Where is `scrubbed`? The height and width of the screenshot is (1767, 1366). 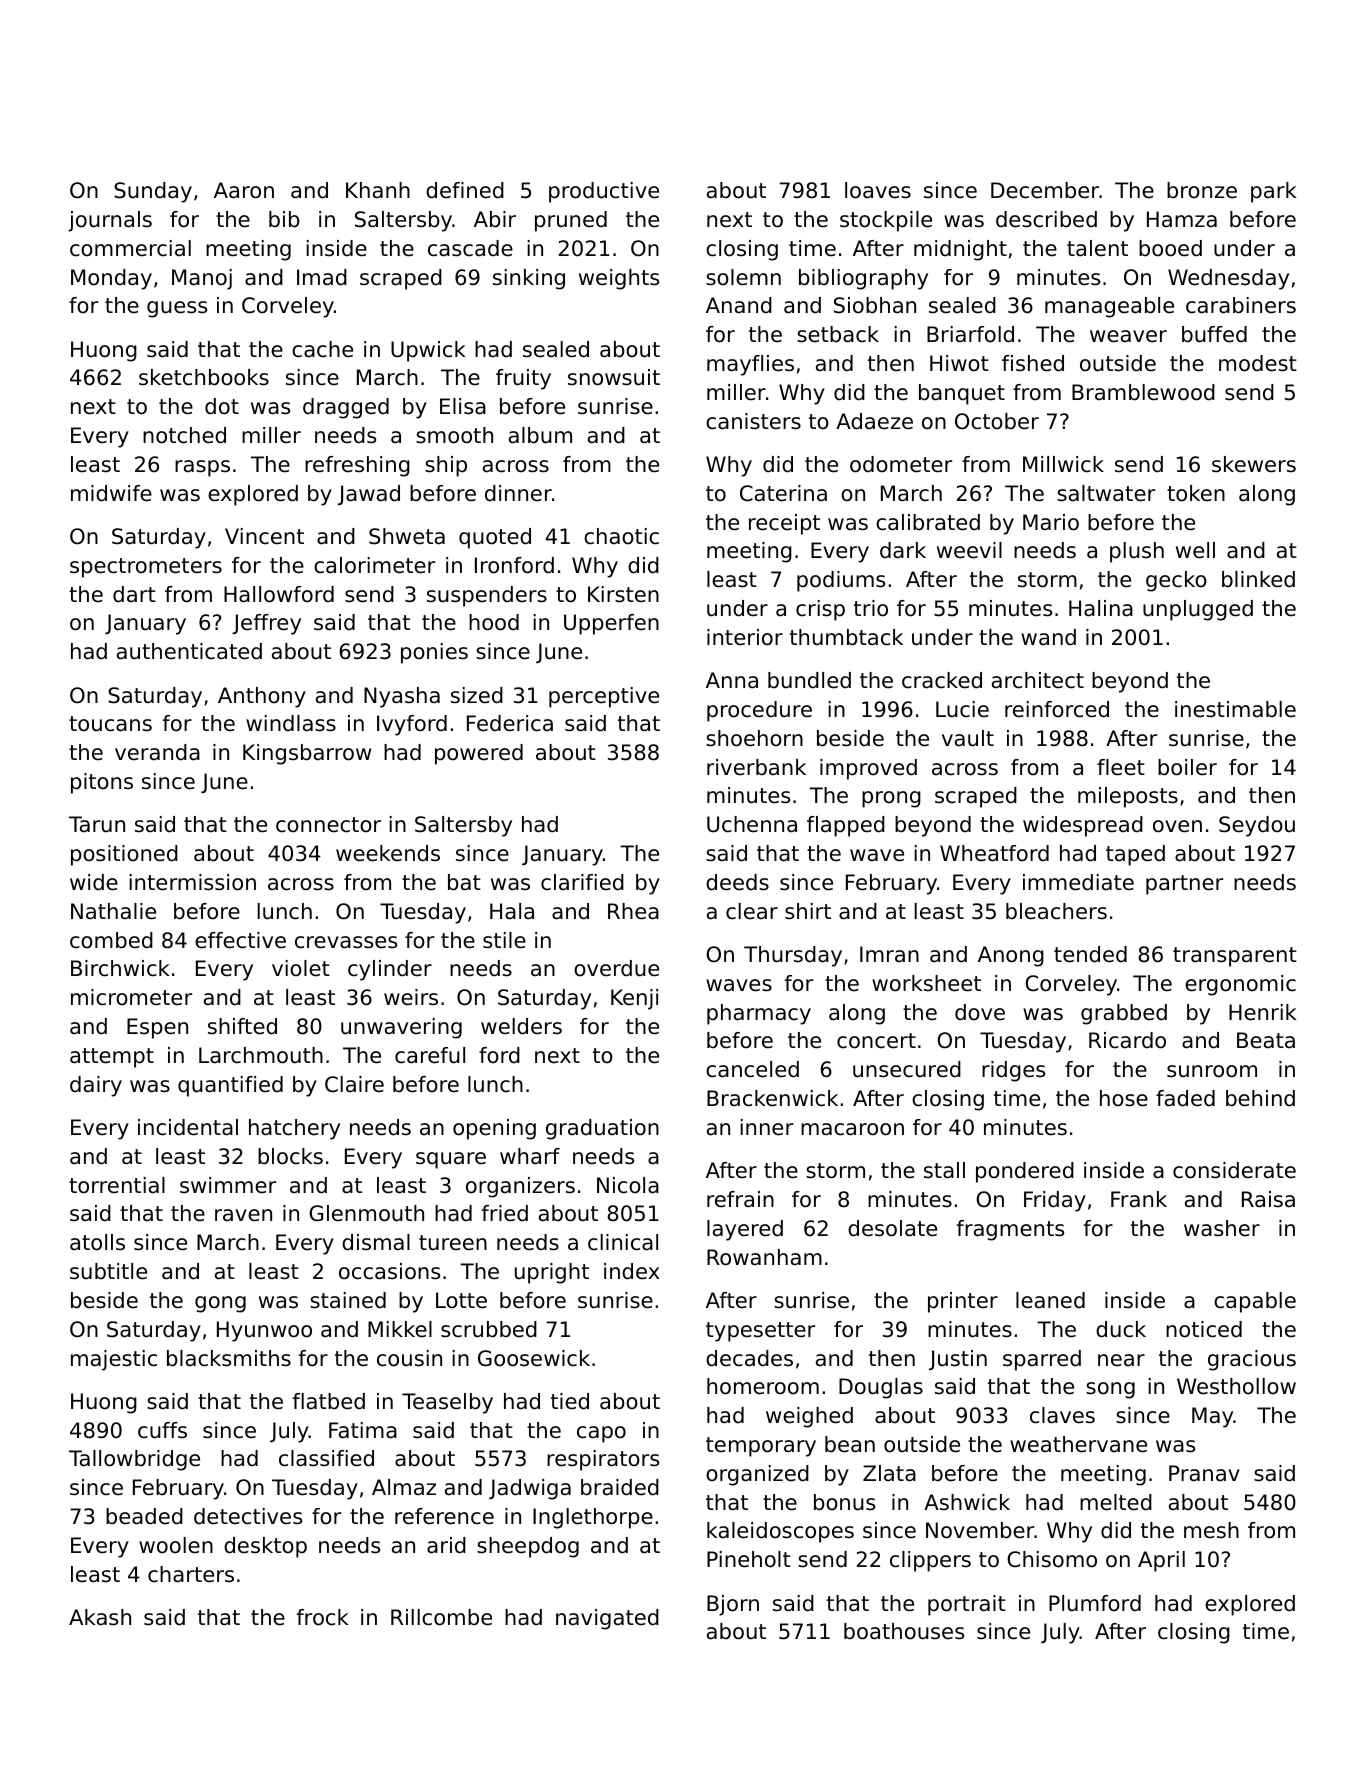 scrubbed is located at coordinates (489, 1329).
